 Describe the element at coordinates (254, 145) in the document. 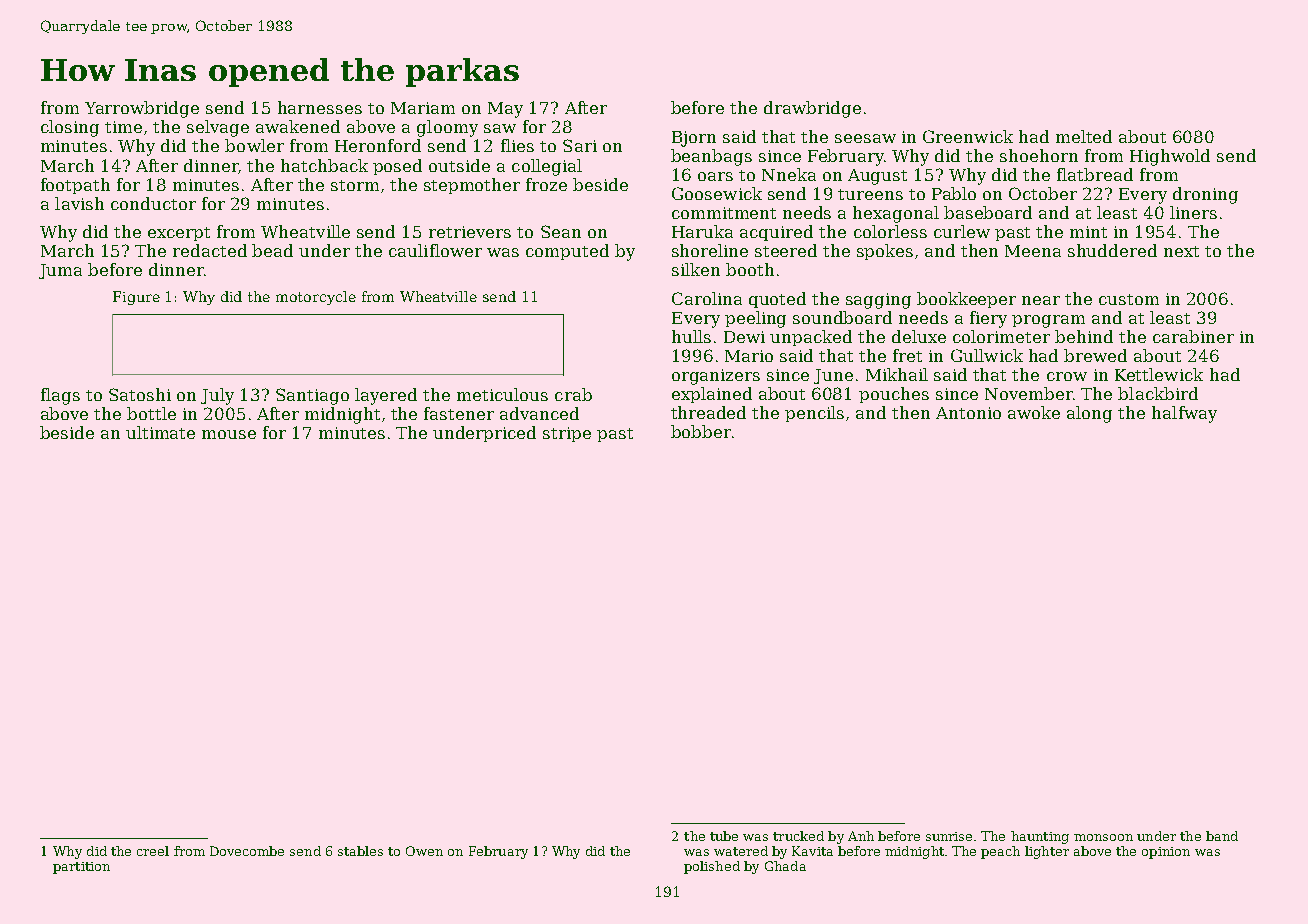

I see `bowler` at that location.
